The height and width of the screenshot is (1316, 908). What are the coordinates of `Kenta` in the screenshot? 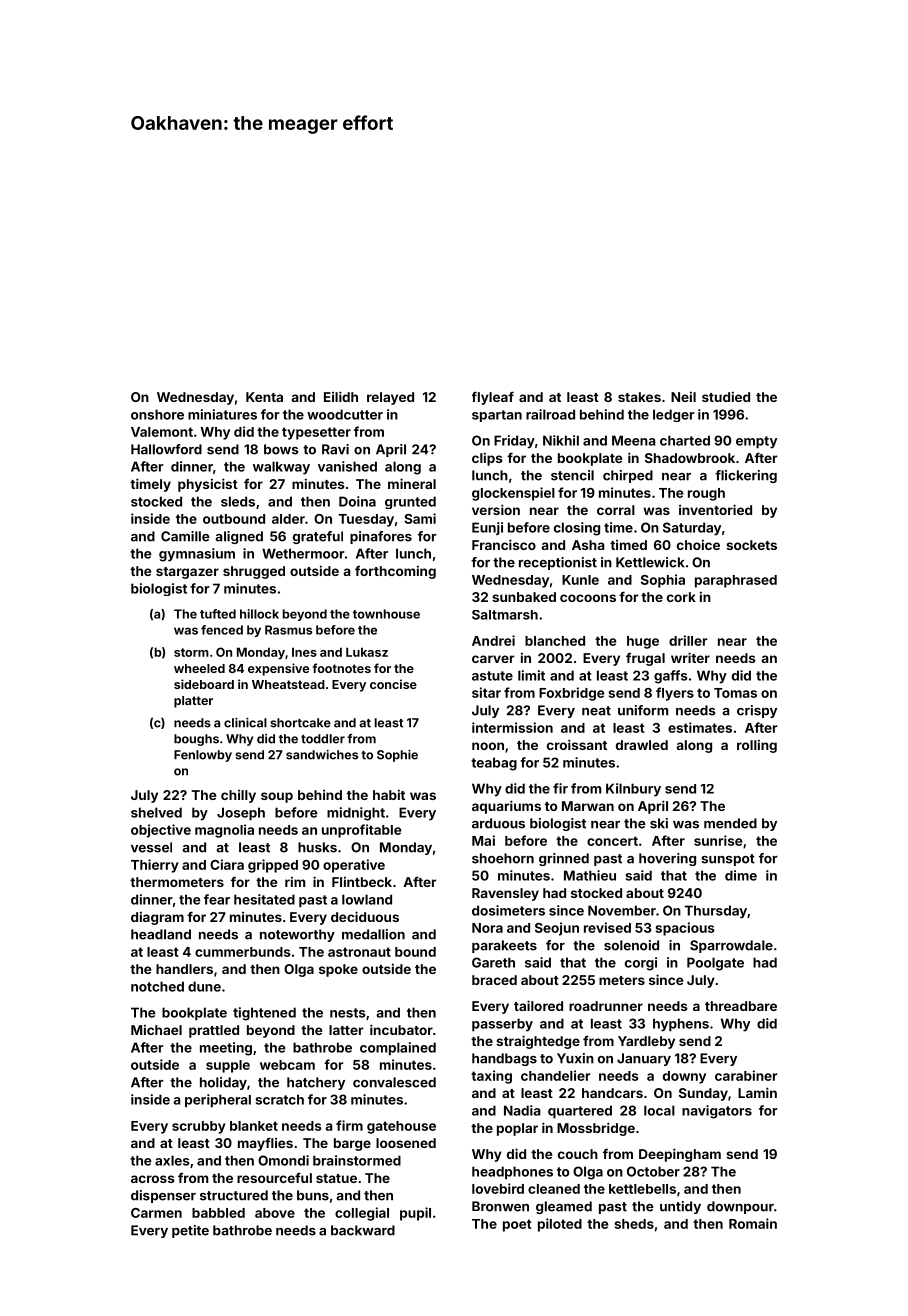 It's located at (264, 397).
